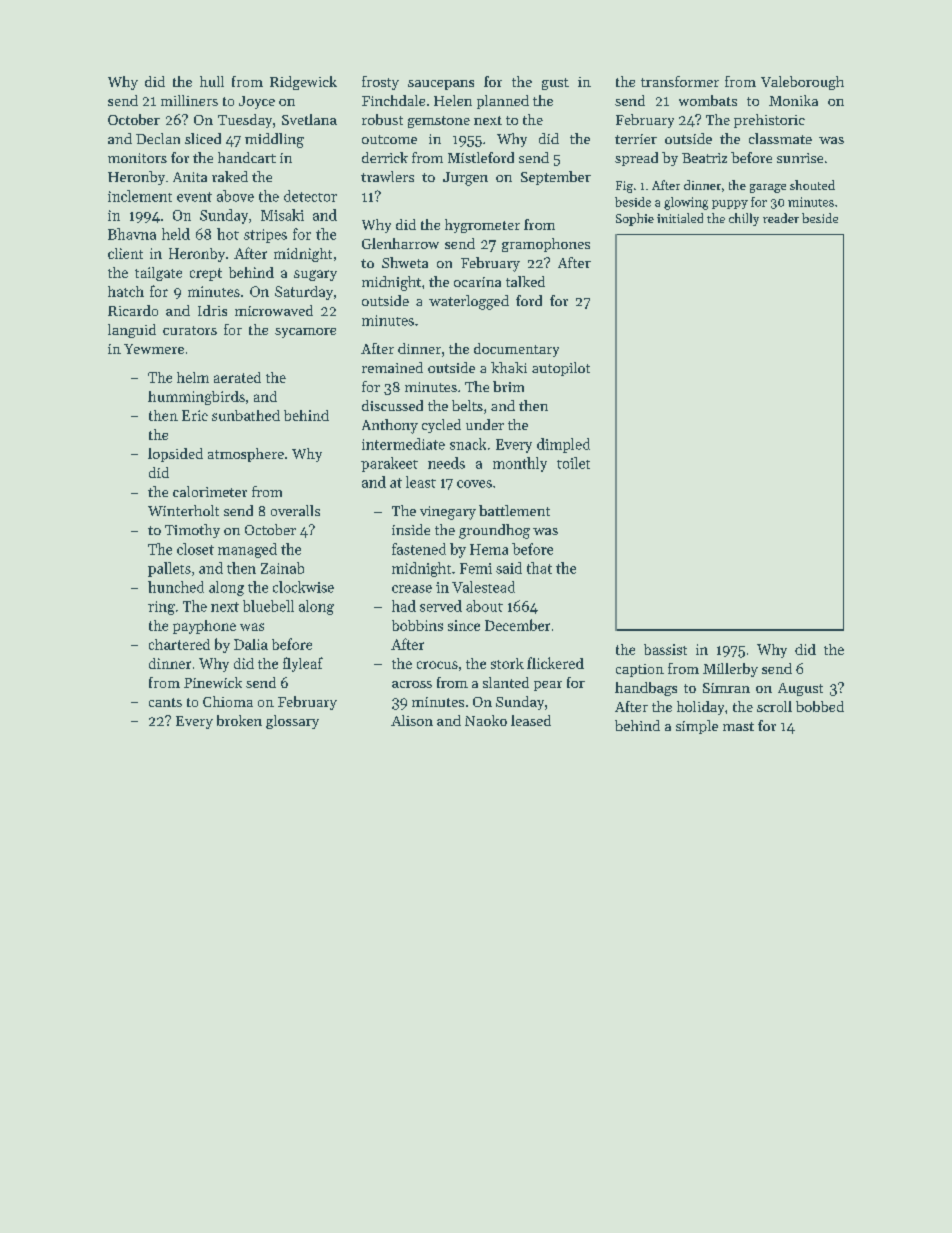 This document has width=952, height=1233. What do you see at coordinates (165, 702) in the document?
I see `cants` at bounding box center [165, 702].
